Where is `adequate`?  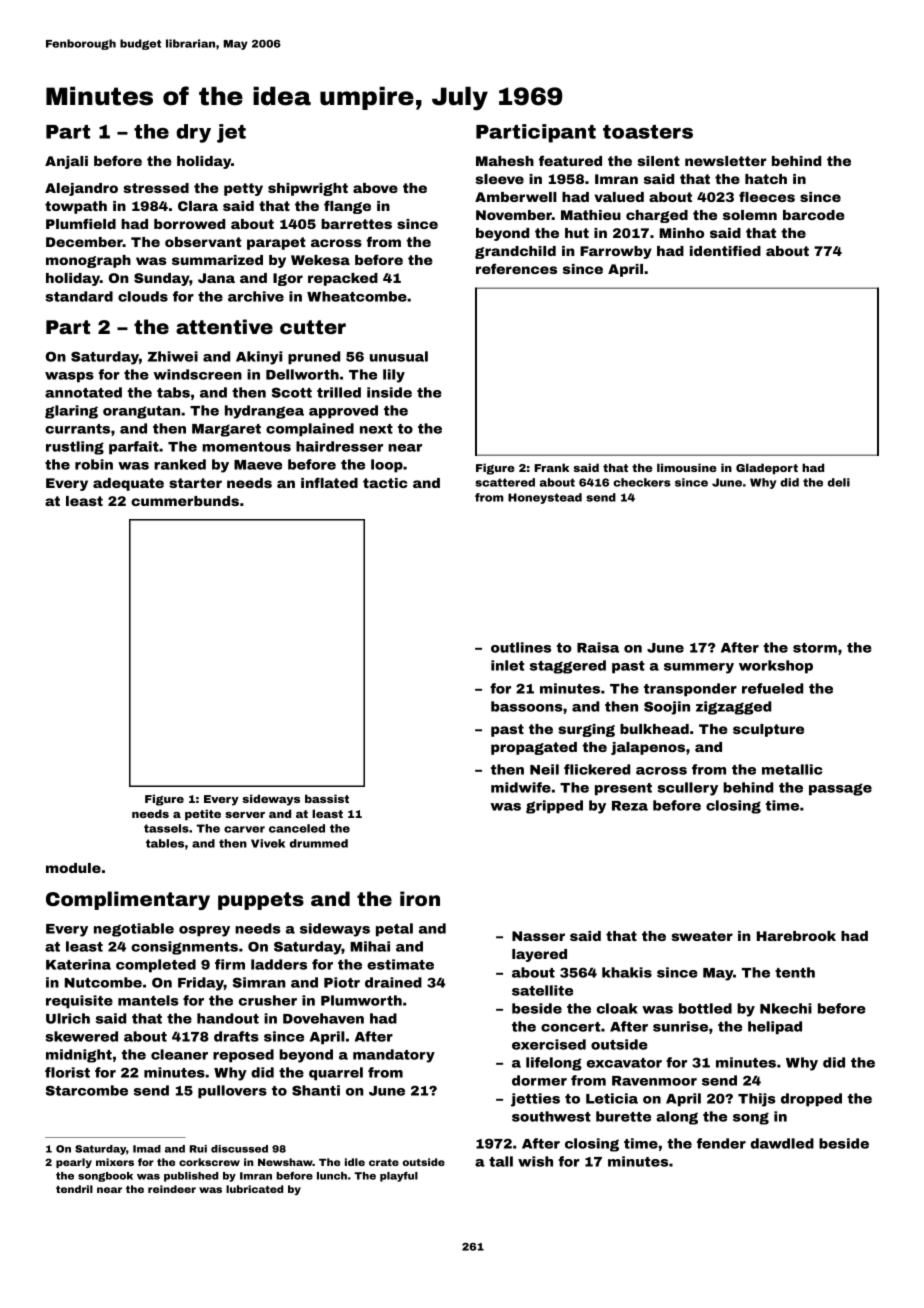
adequate is located at coordinates (128, 484).
